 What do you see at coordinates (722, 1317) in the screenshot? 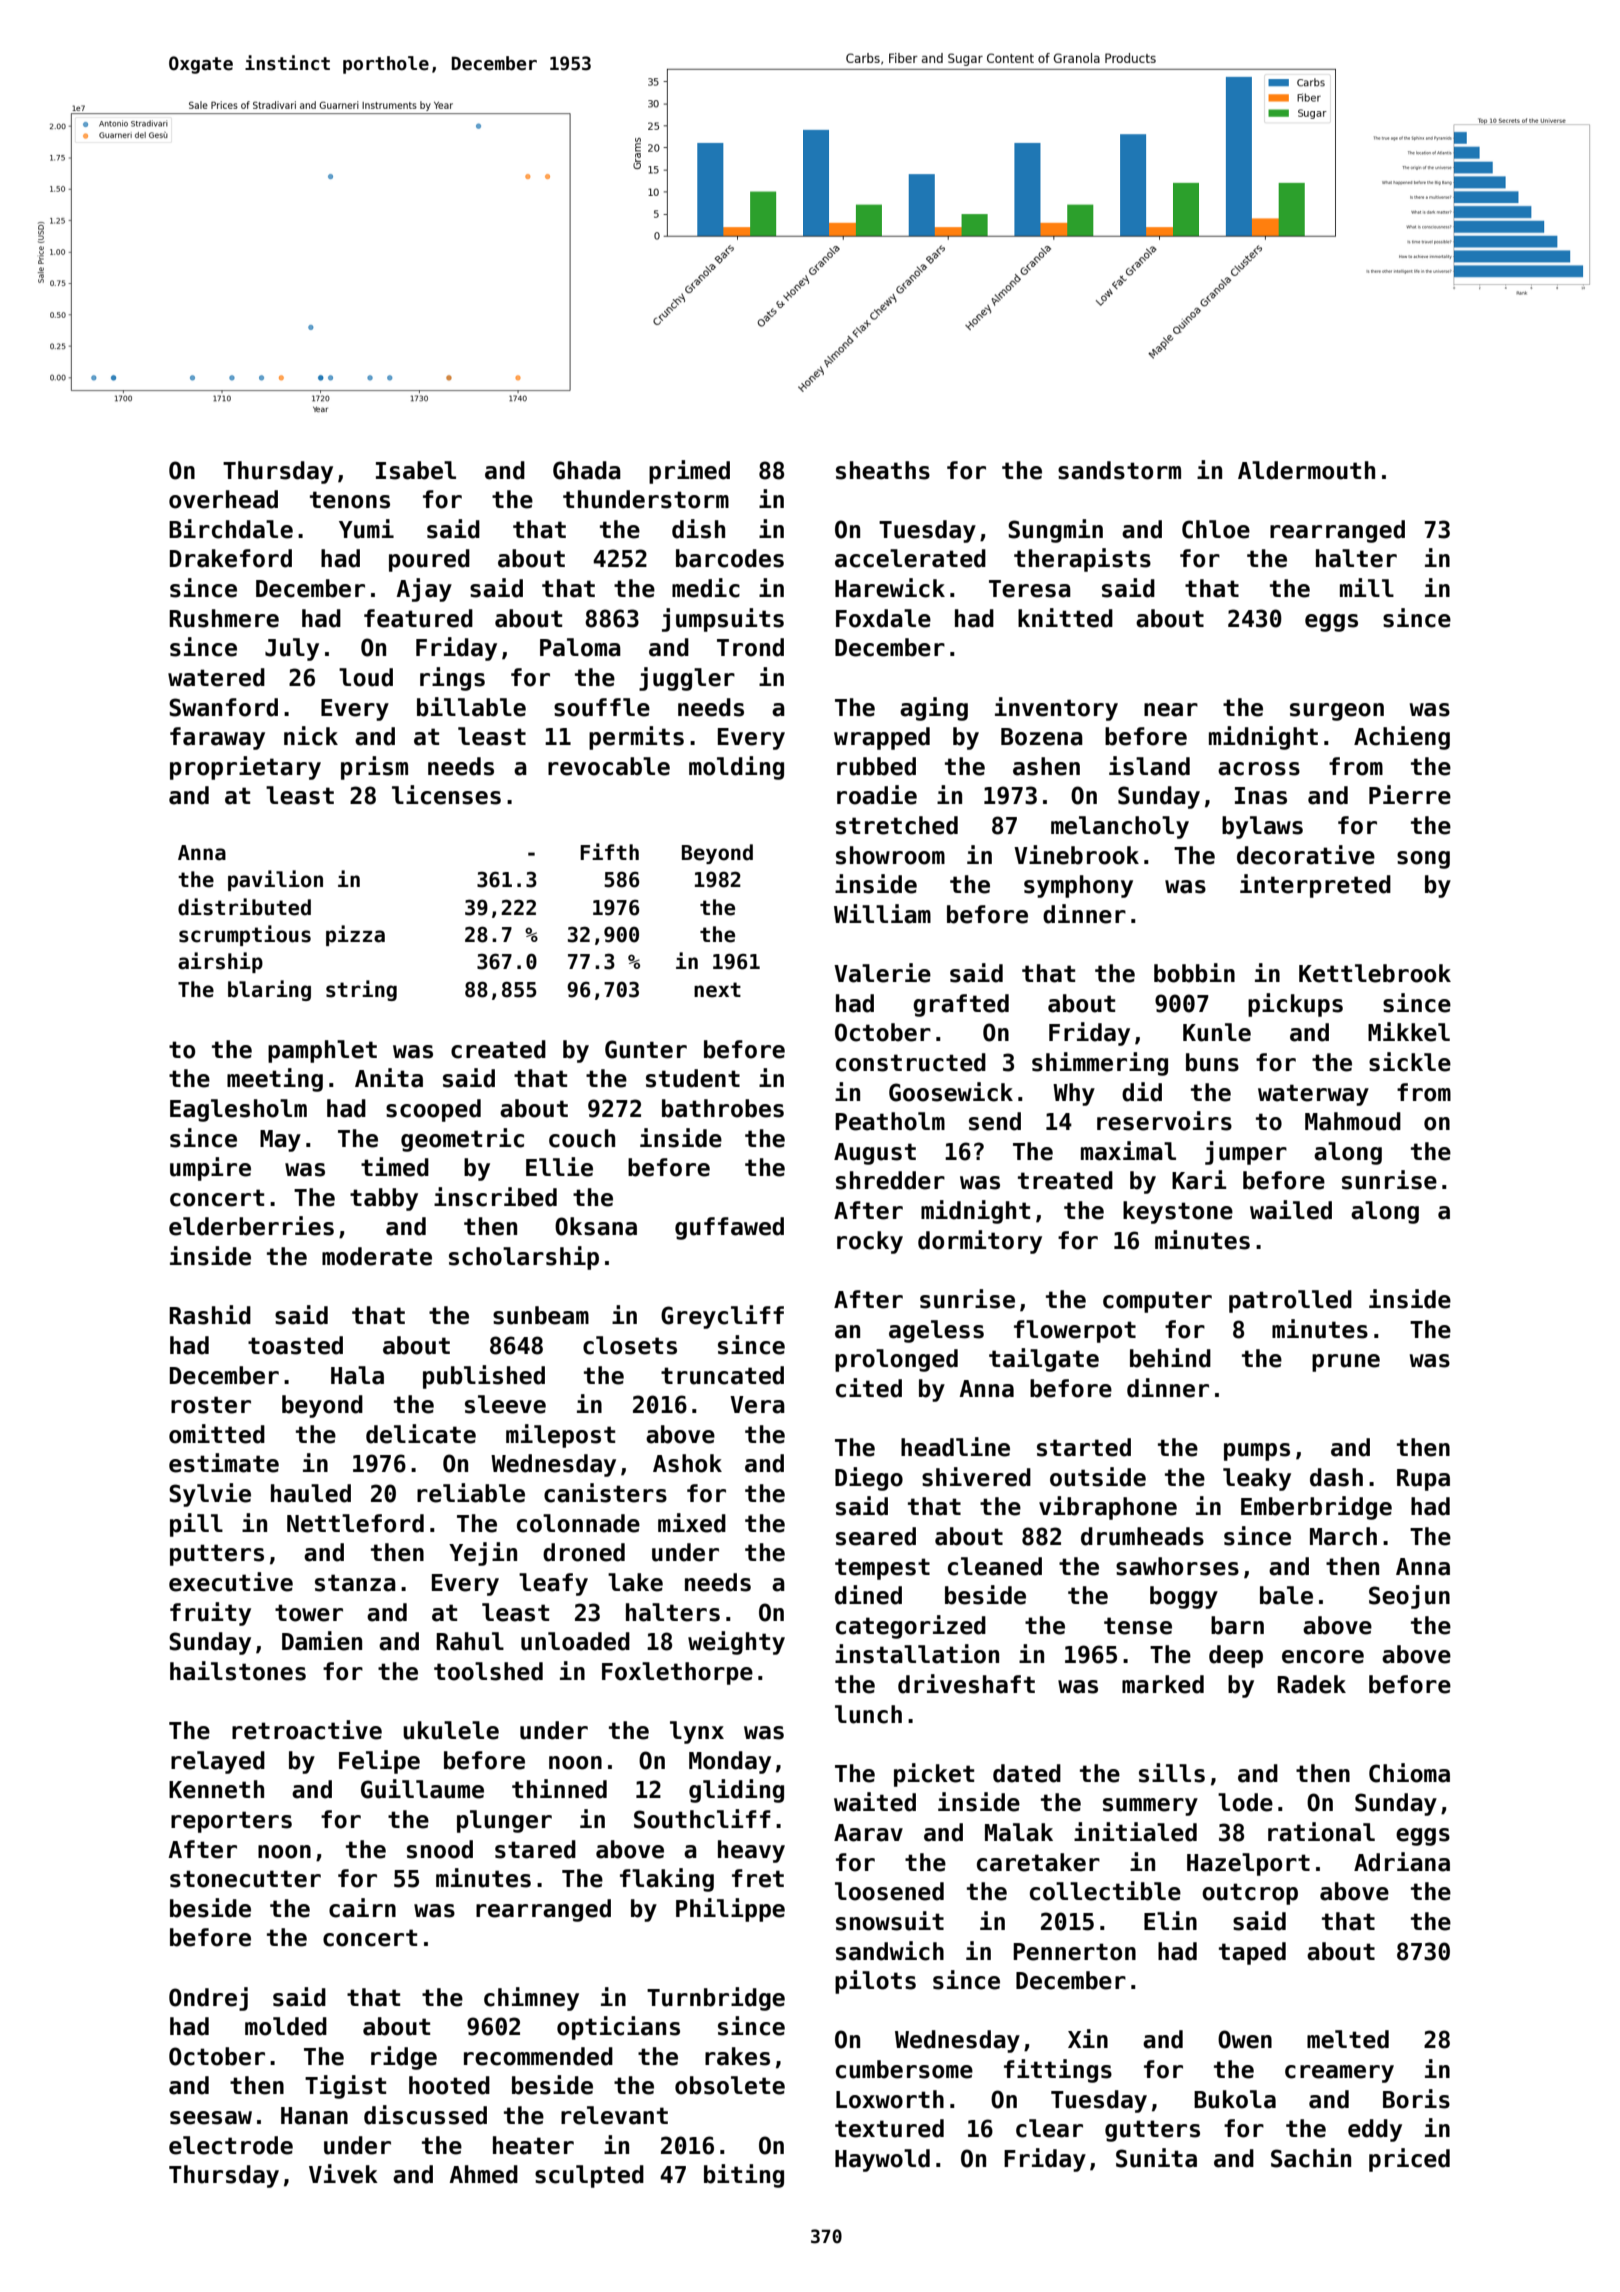
I see `Greycliff` at bounding box center [722, 1317].
